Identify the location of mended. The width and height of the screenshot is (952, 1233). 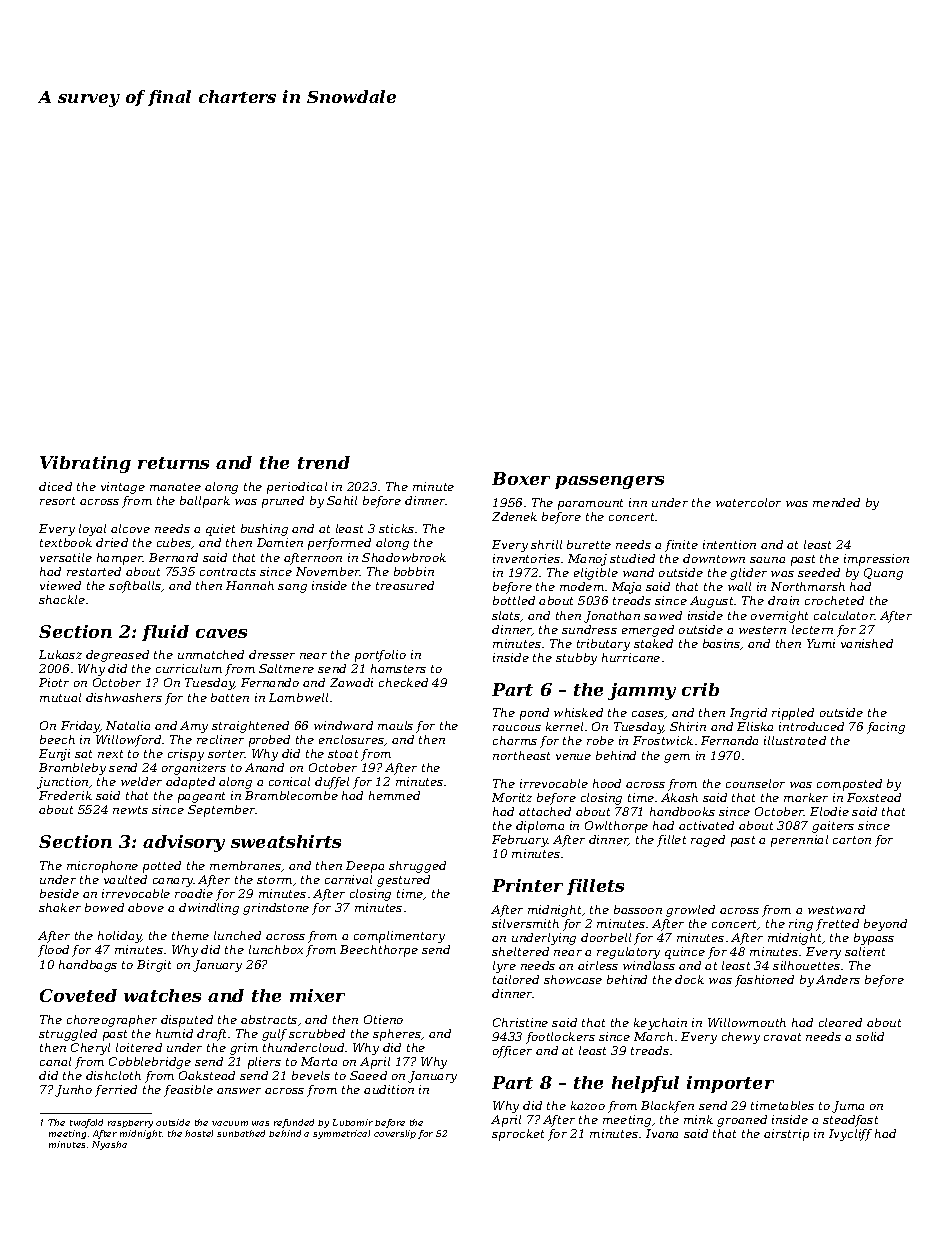
(836, 502).
